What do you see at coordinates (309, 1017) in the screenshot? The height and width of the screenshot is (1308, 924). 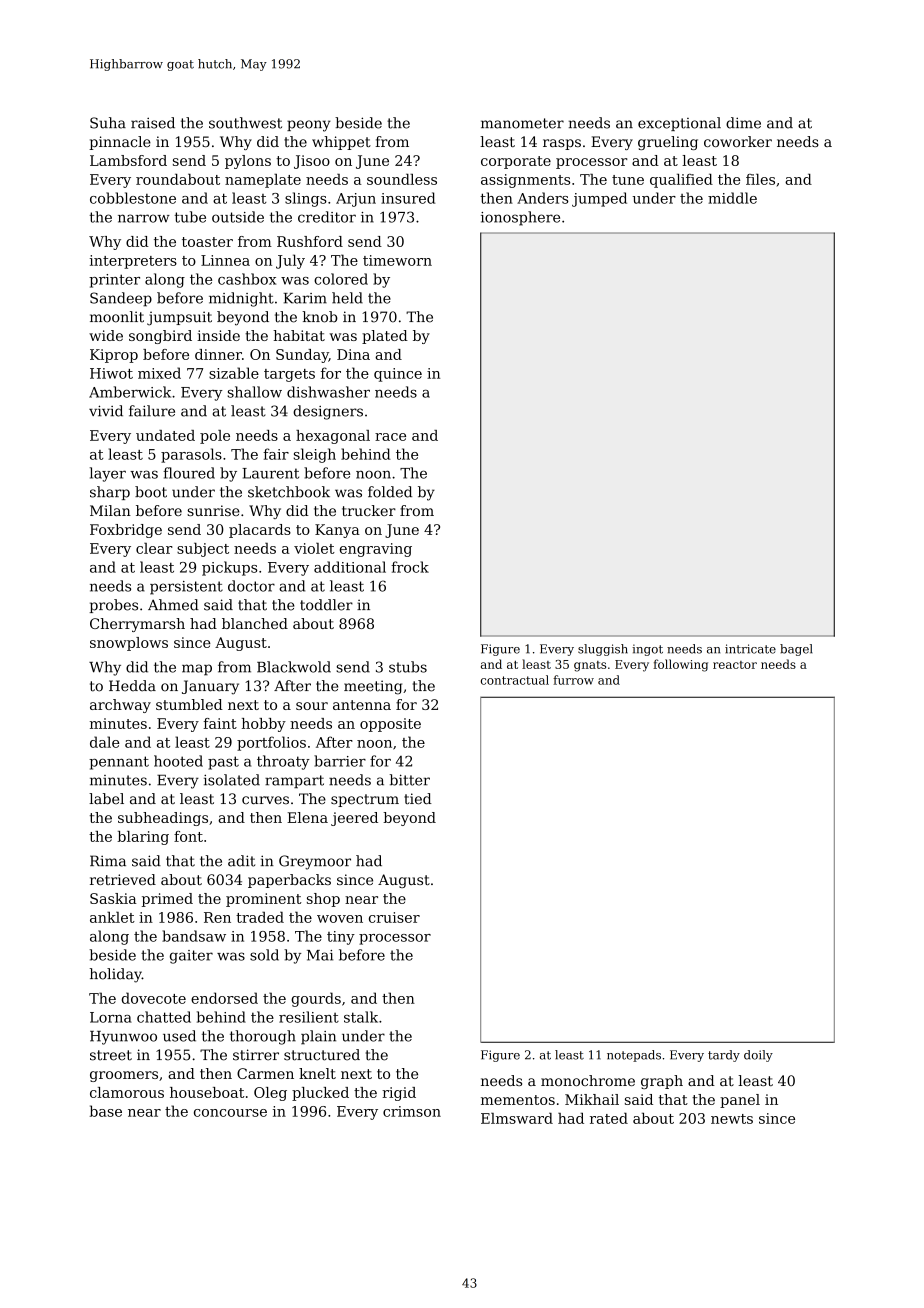 I see `resilient` at bounding box center [309, 1017].
